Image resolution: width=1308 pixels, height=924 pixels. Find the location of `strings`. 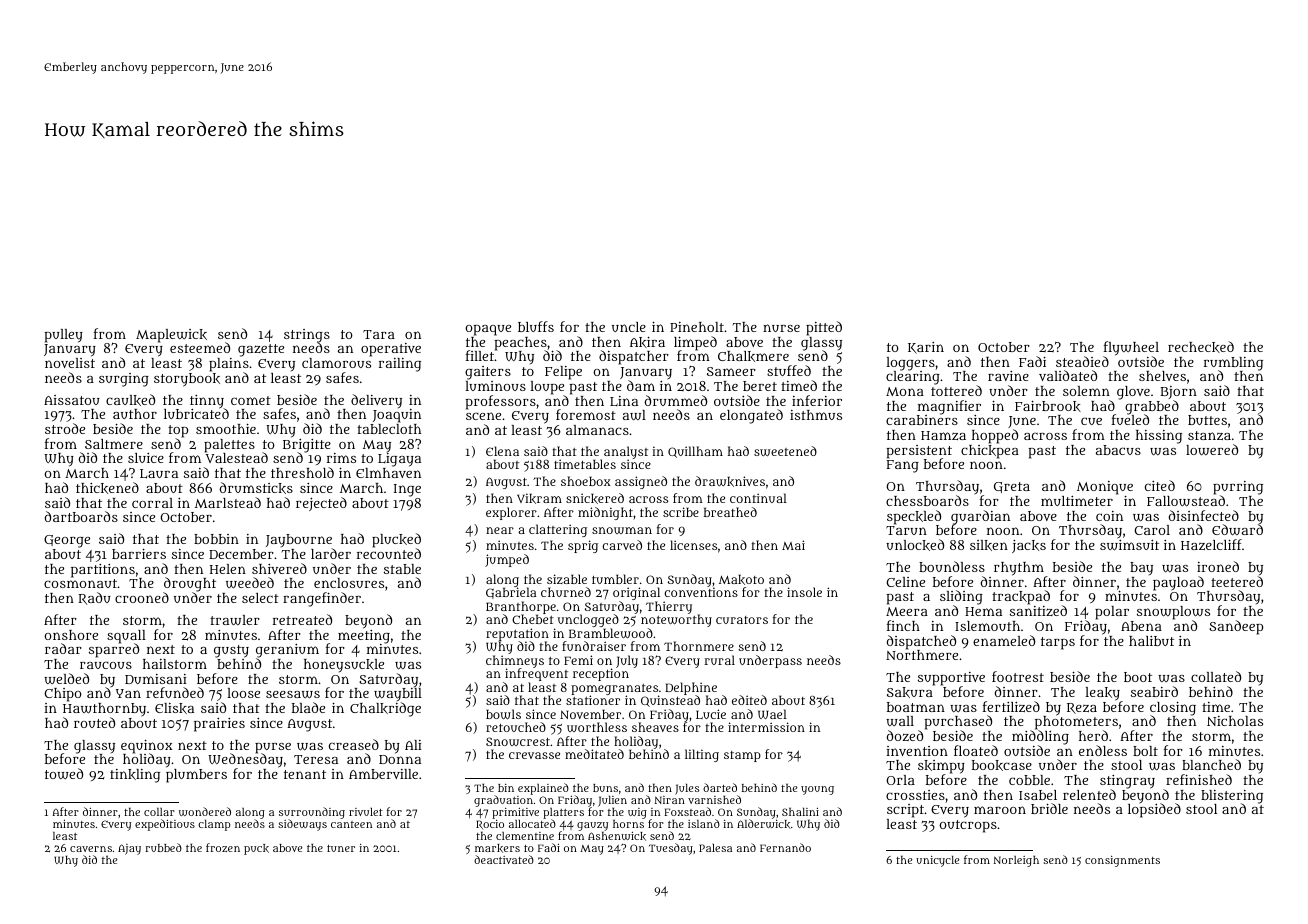

strings is located at coordinates (307, 336).
